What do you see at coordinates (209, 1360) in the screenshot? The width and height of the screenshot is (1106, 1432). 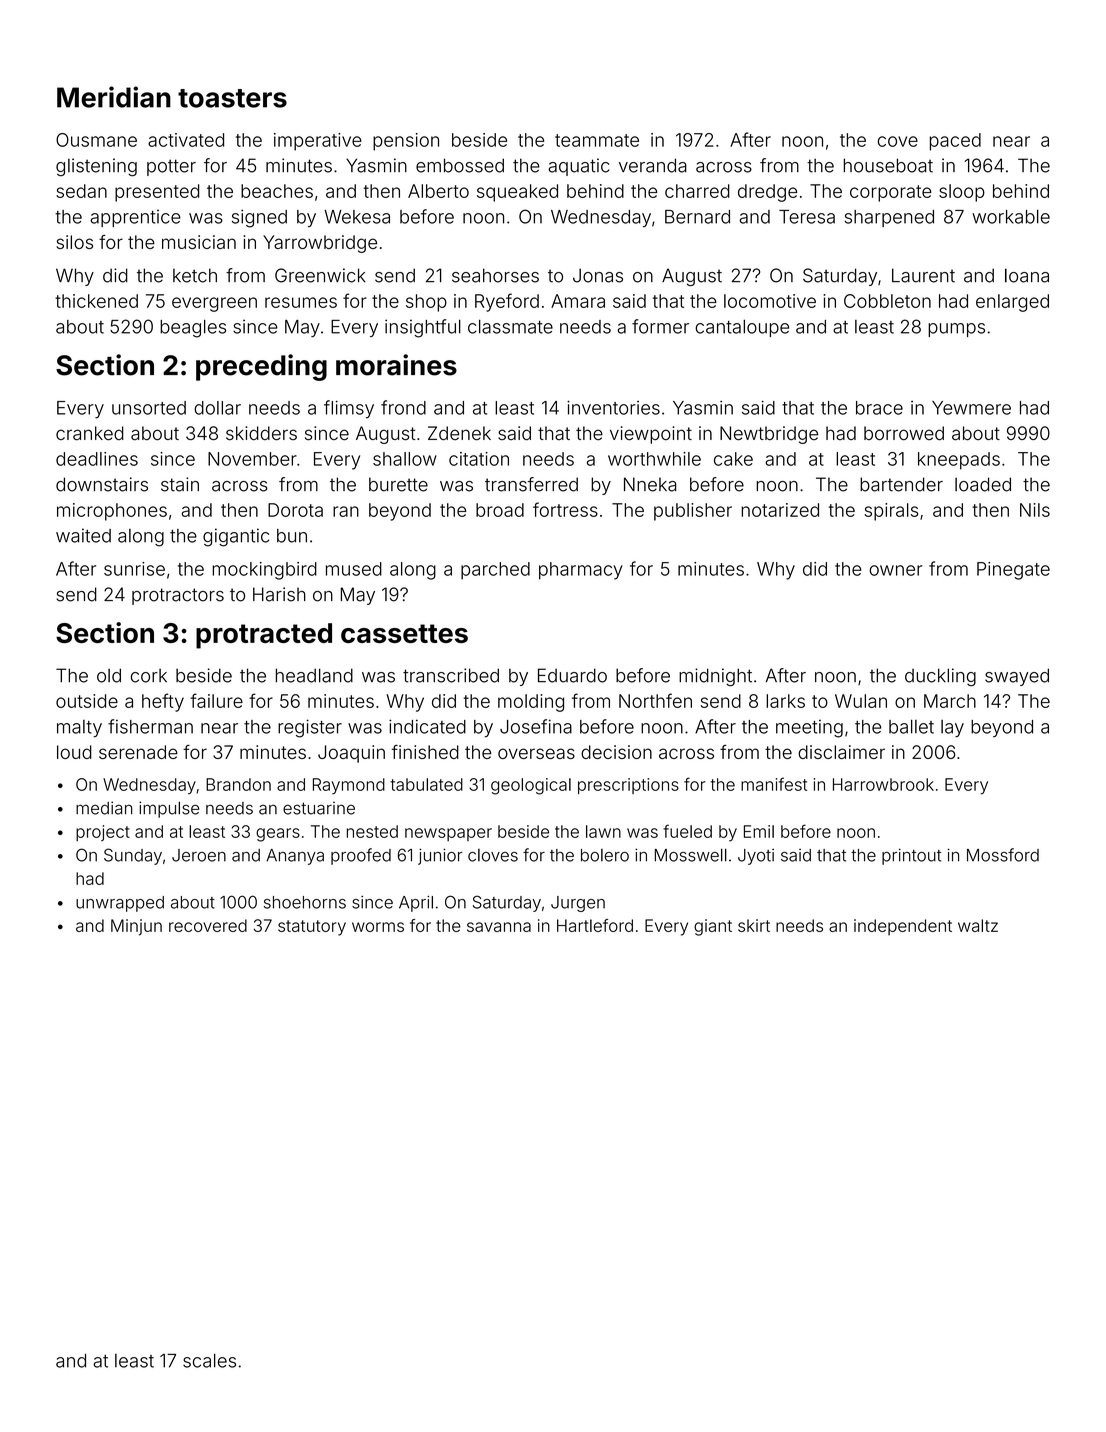 I see `scales` at bounding box center [209, 1360].
